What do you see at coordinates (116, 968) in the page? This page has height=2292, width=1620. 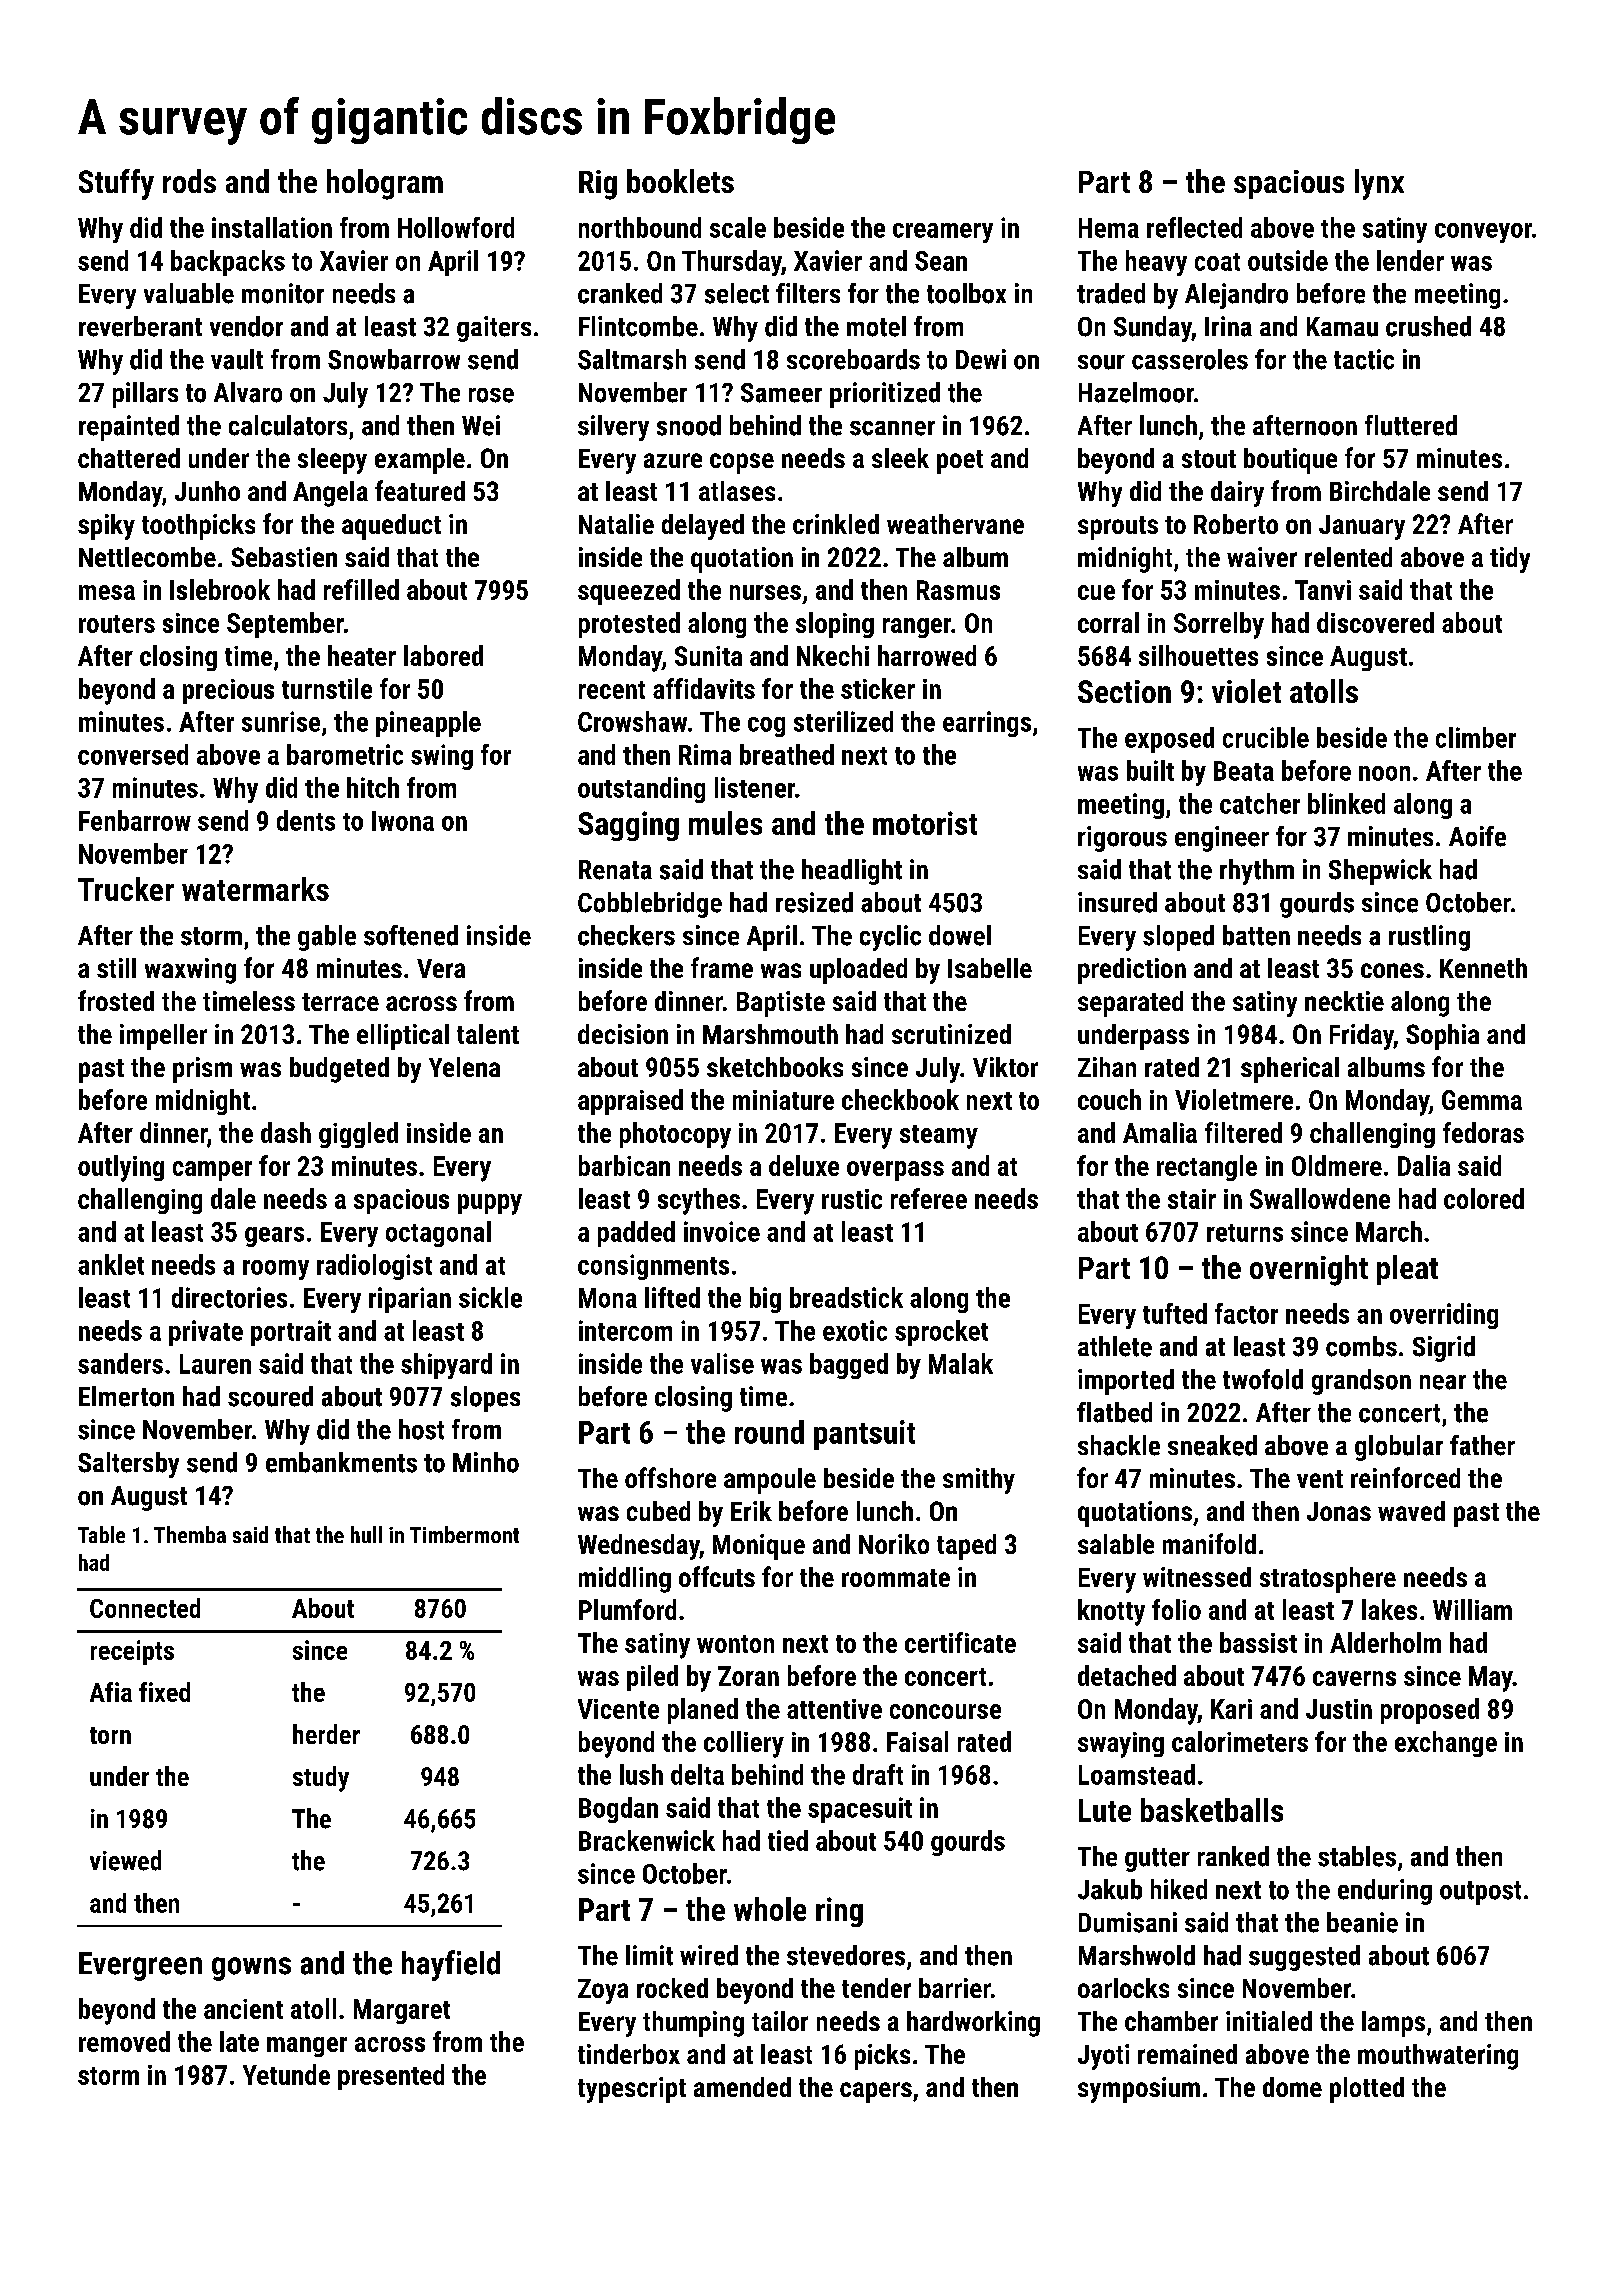 I see `still` at bounding box center [116, 968].
